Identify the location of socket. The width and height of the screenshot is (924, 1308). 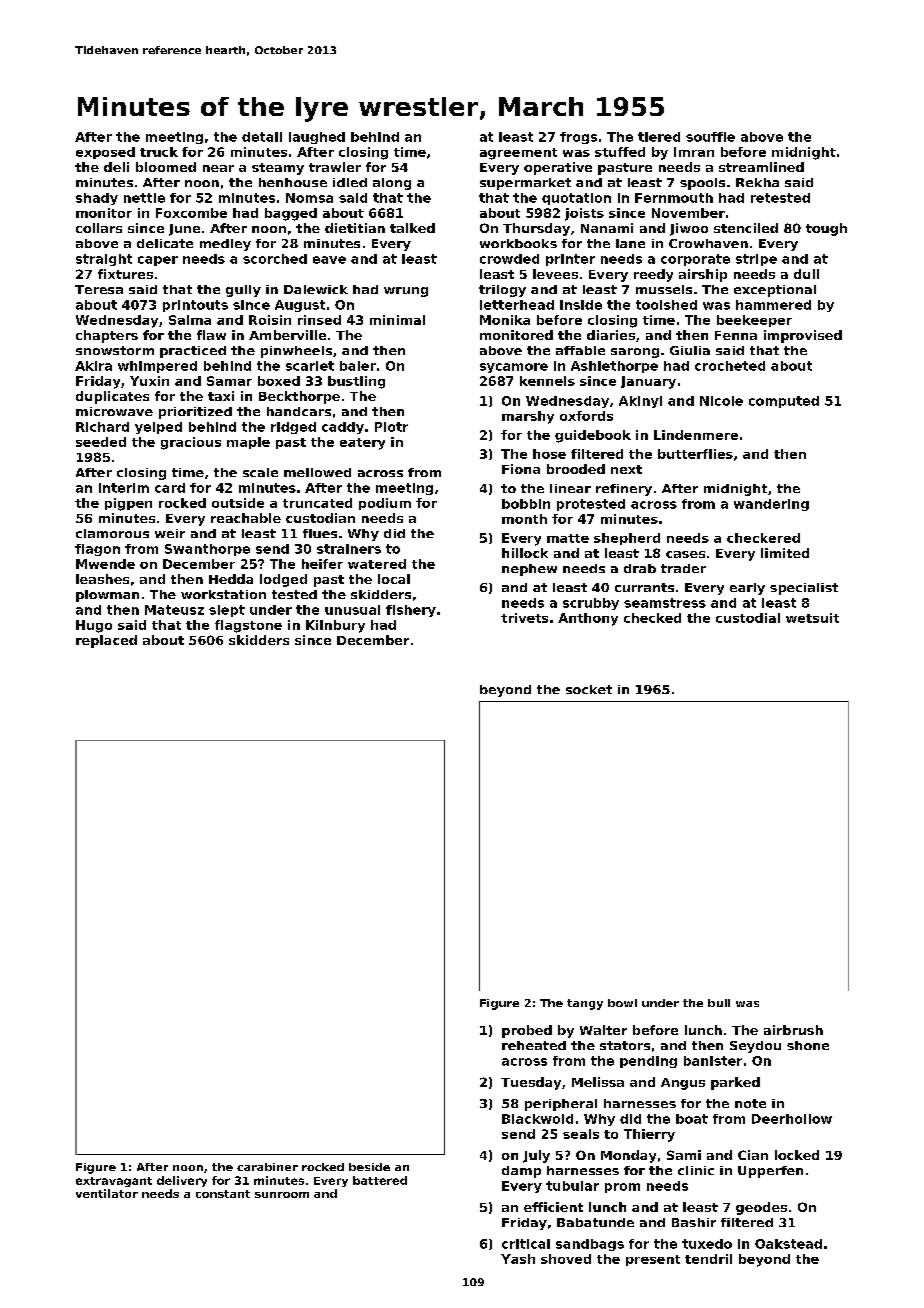
(589, 689).
